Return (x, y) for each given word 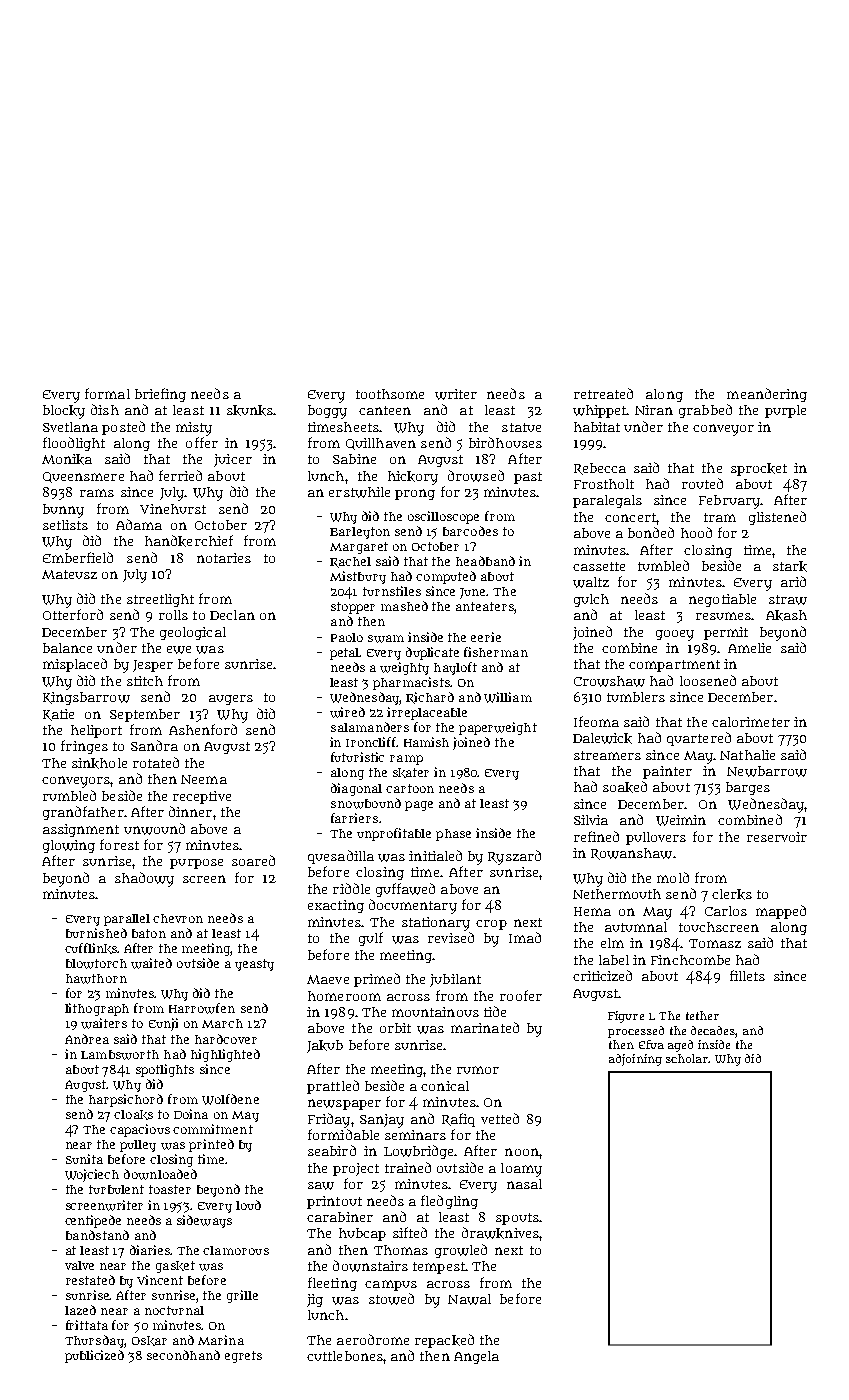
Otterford (73, 614)
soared (253, 860)
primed (377, 980)
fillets (747, 975)
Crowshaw (609, 681)
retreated (603, 393)
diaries (150, 1250)
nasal (524, 1184)
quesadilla (341, 857)
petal (345, 654)
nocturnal (174, 1310)
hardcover (226, 1039)
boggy (327, 412)
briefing (160, 395)
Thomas (401, 1250)
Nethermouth (617, 894)
